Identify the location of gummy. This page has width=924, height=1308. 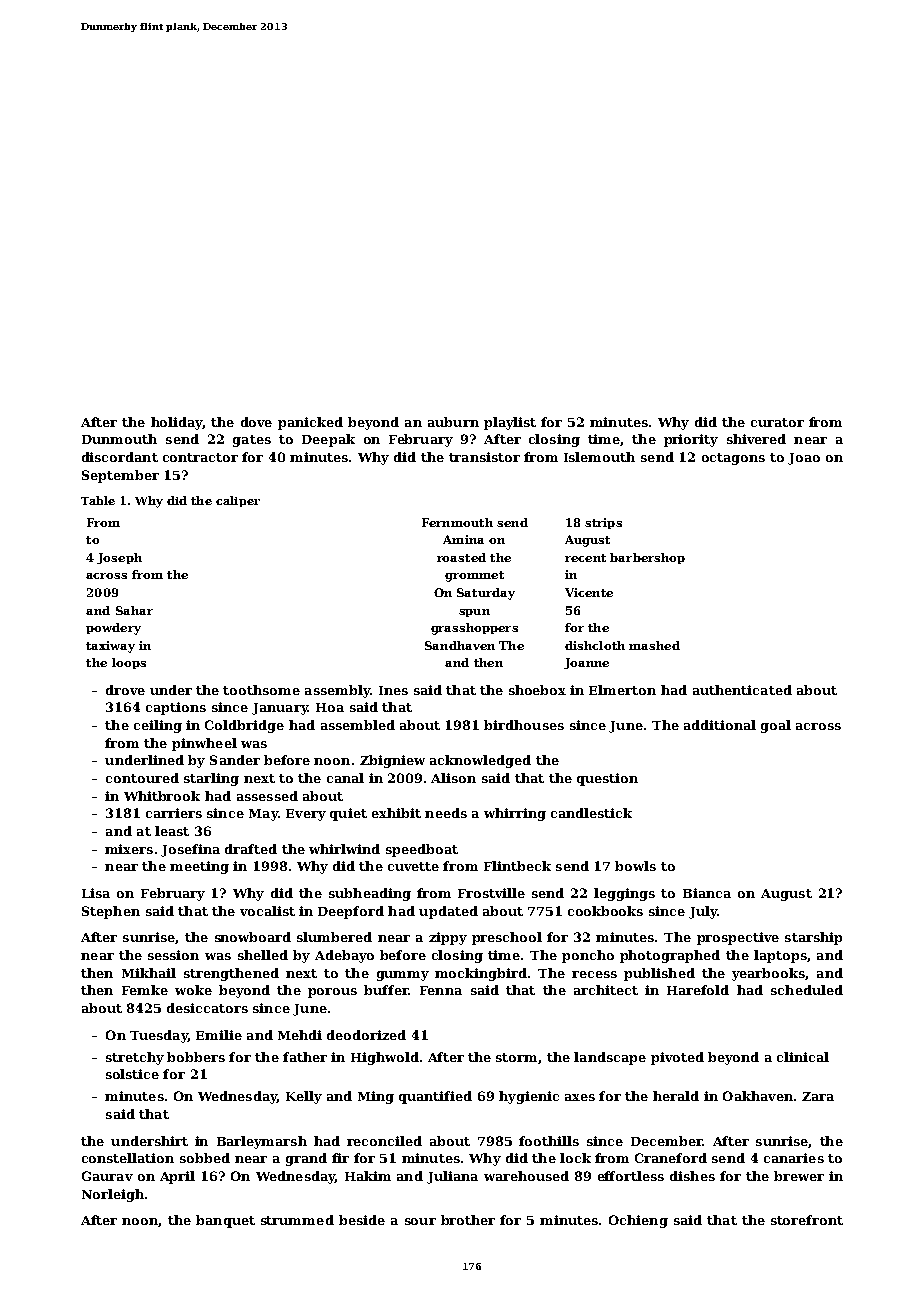
(403, 976).
